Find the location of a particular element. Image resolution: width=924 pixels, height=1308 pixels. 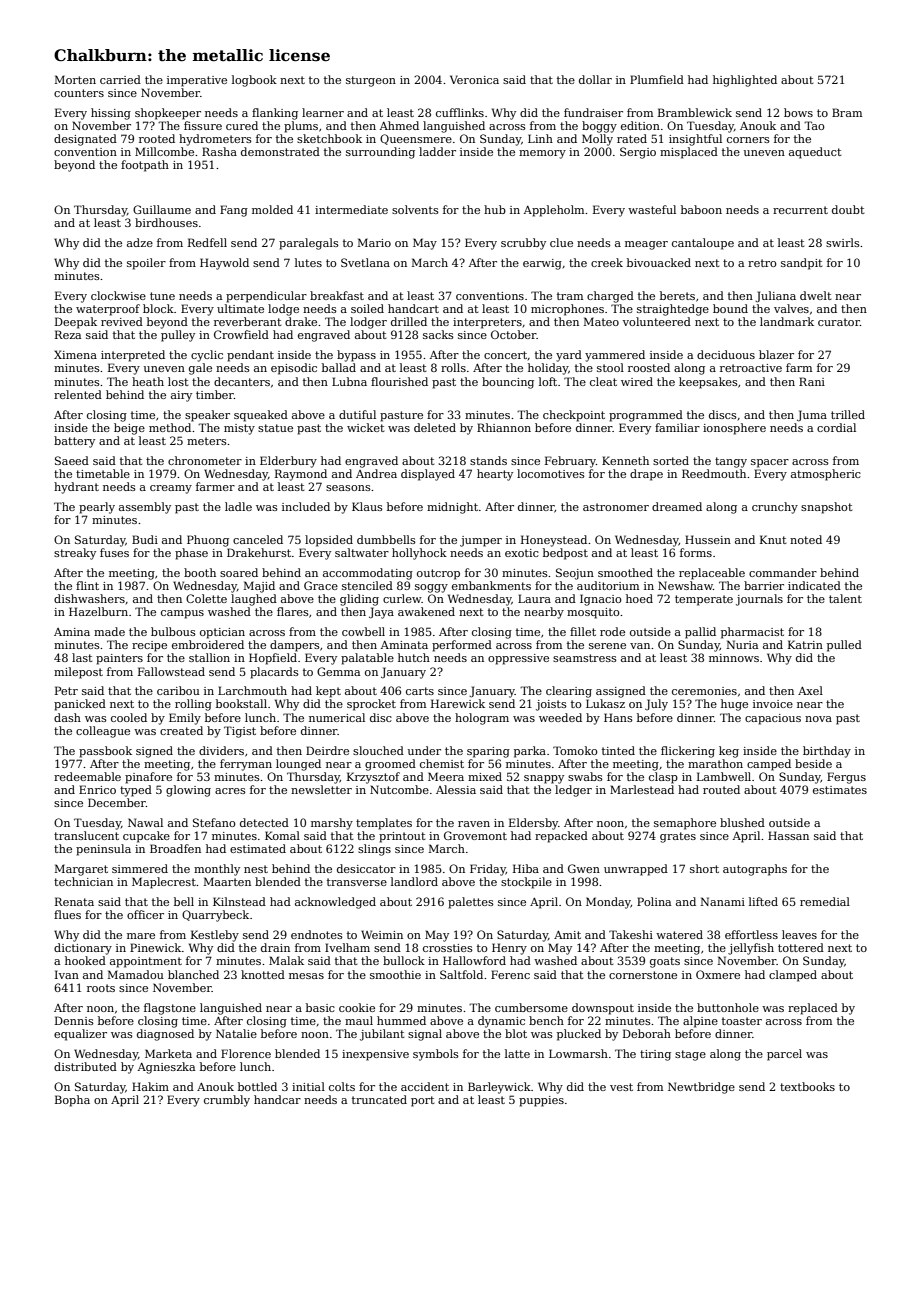

Bopha is located at coordinates (72, 1101).
